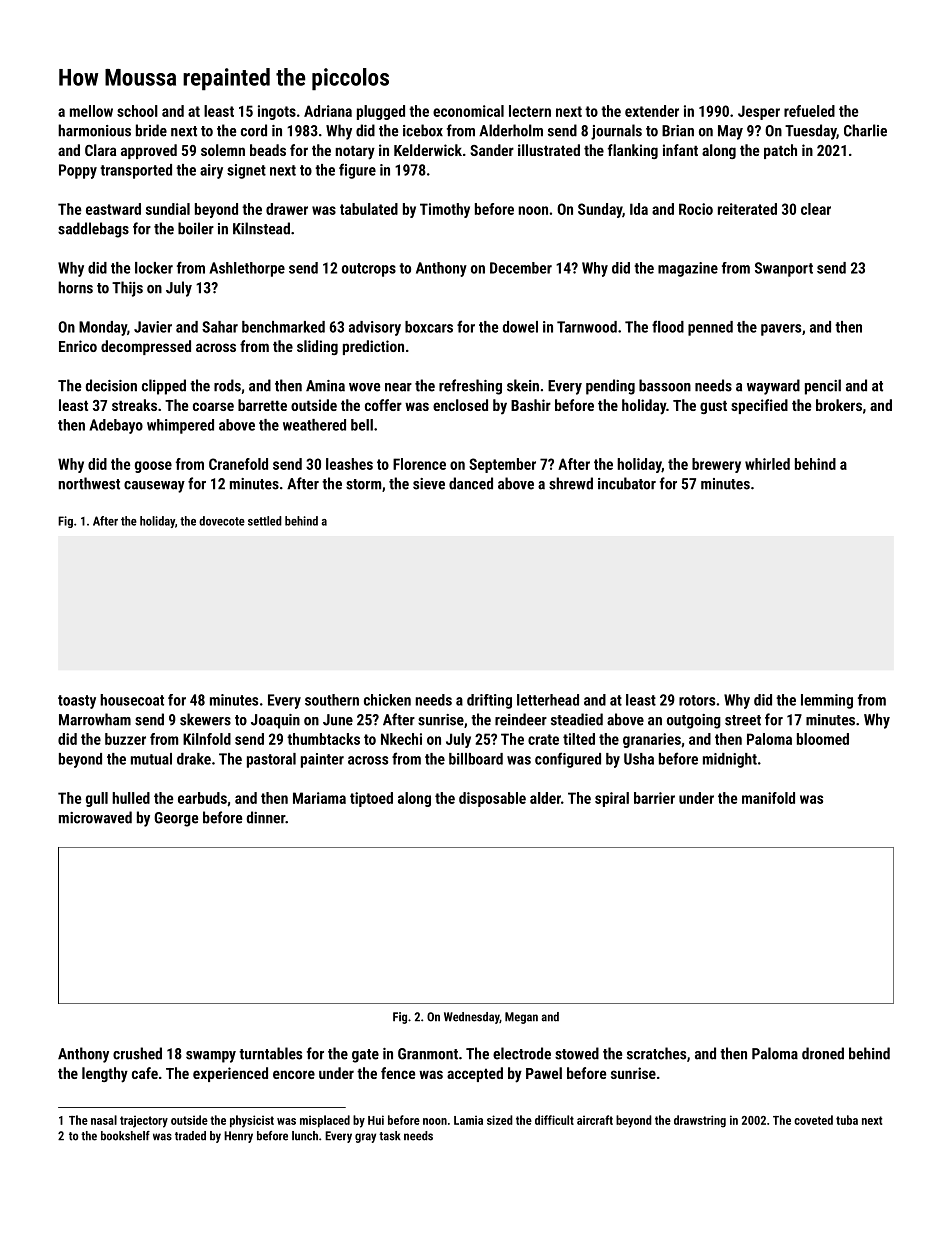  Describe the element at coordinates (196, 228) in the page. I see `boiler` at that location.
